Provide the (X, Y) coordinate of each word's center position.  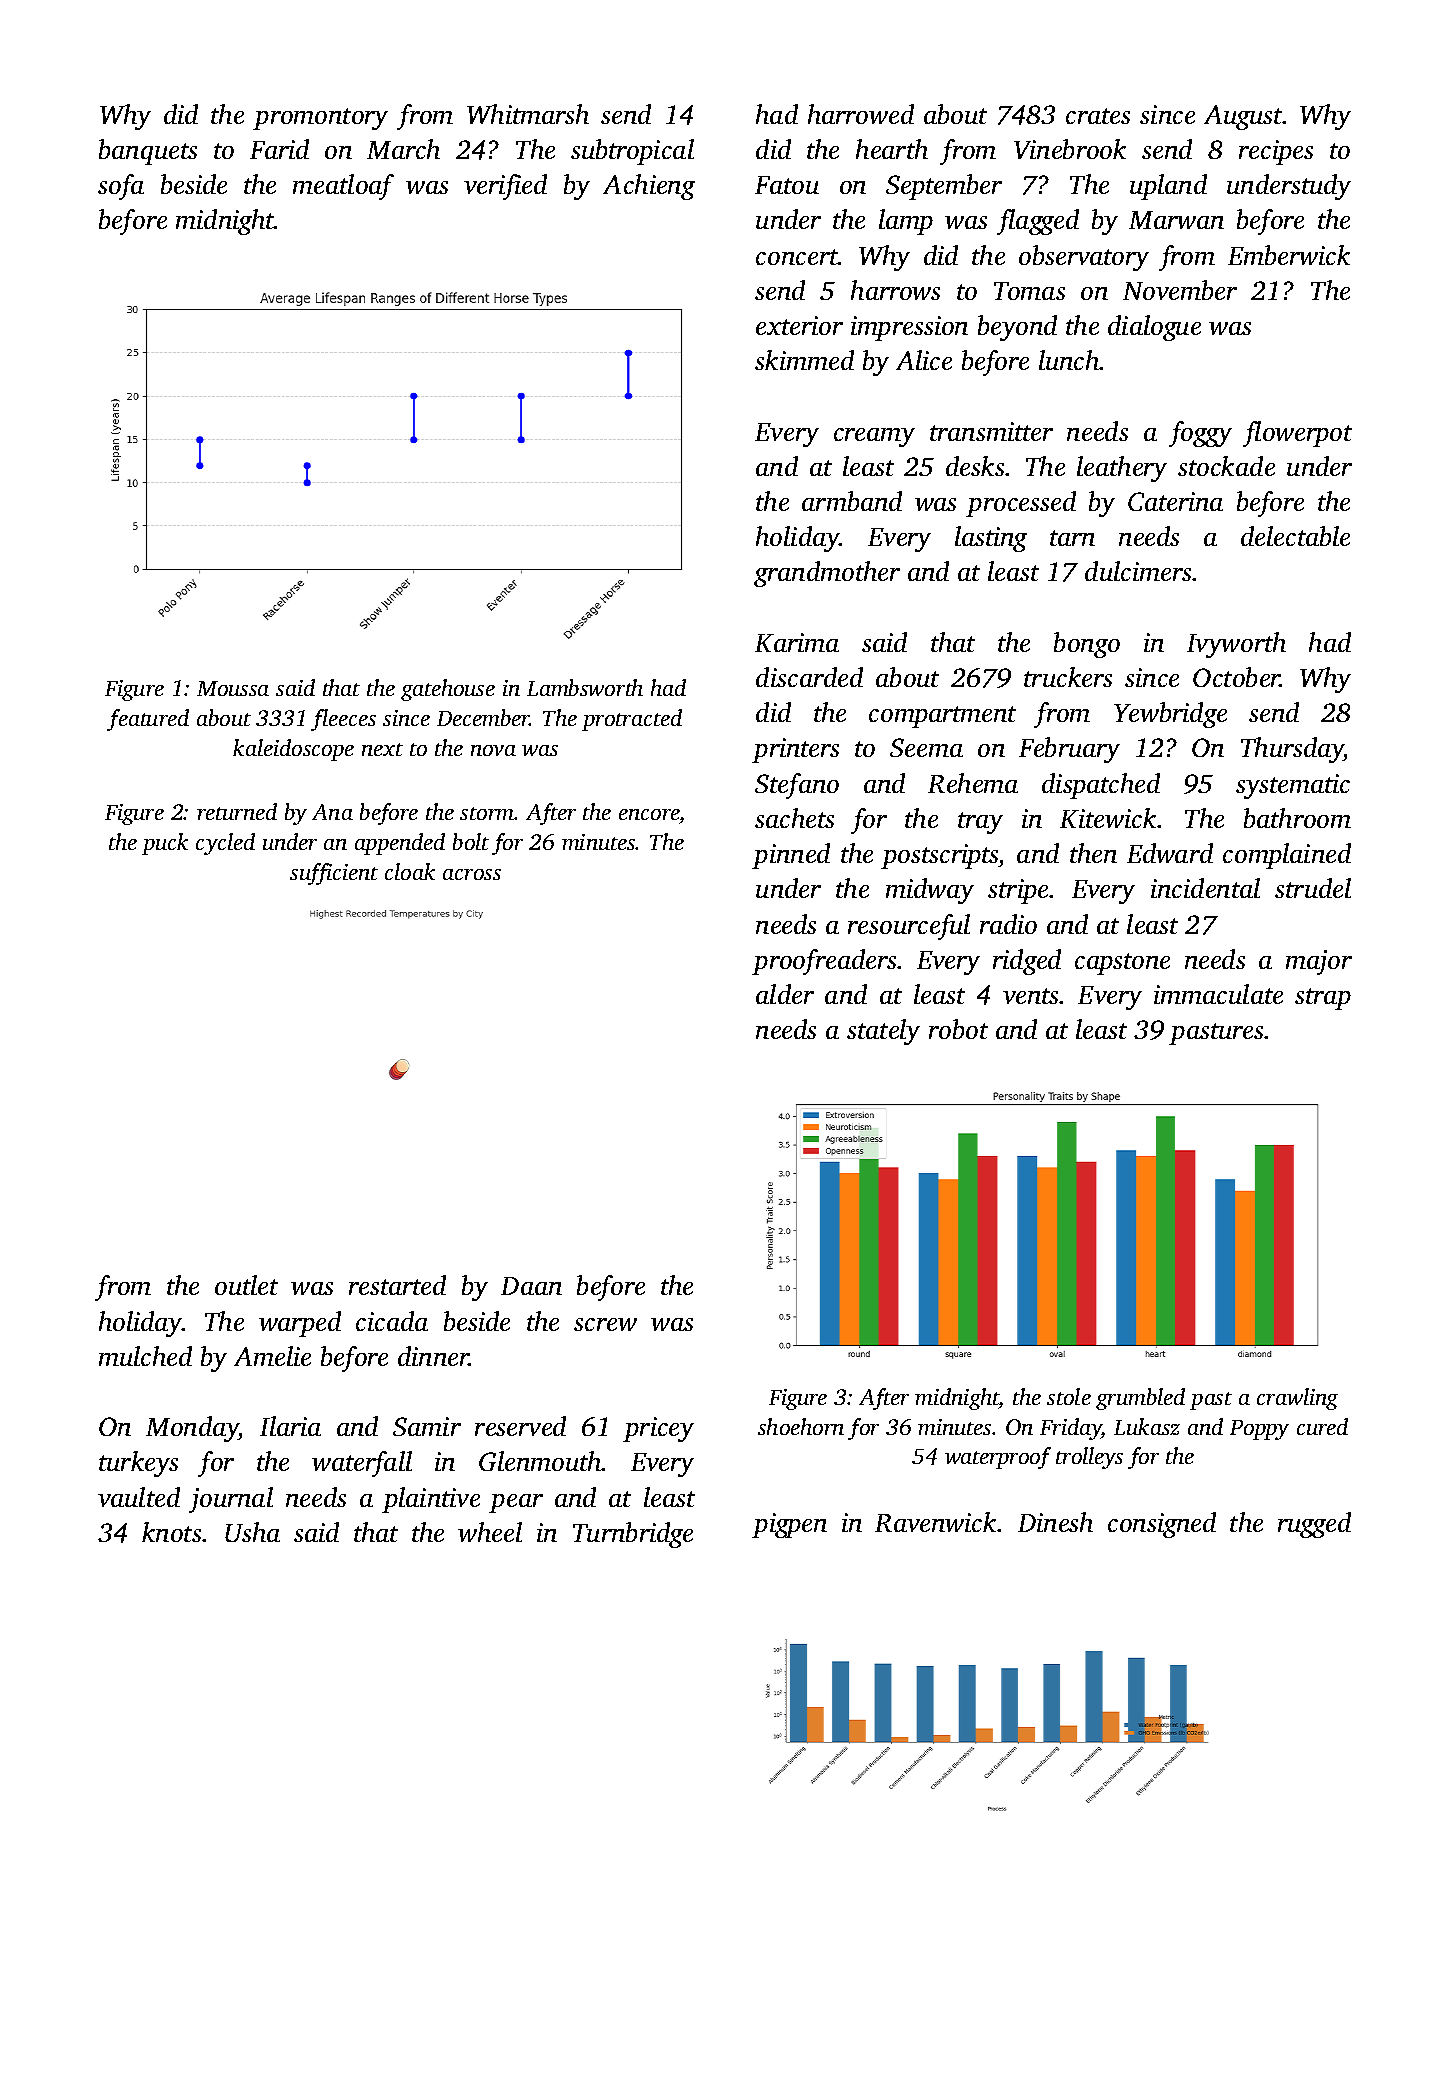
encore (649, 814)
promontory (320, 119)
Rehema (973, 783)
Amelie (272, 1356)
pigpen (789, 1525)
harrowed (861, 114)
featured (148, 720)
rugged (1314, 1525)
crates (1098, 116)
